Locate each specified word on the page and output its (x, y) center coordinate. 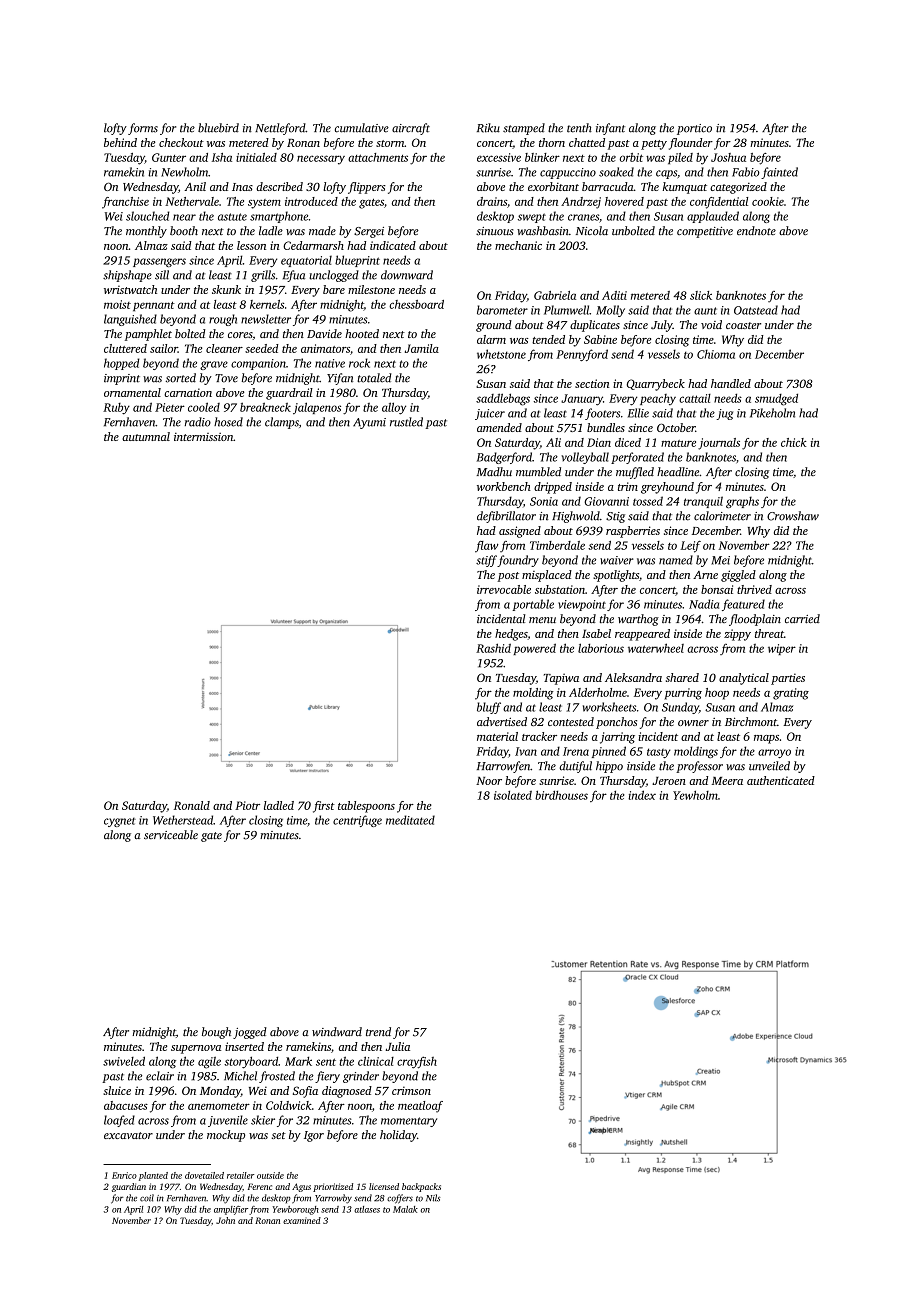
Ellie (638, 413)
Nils (433, 1198)
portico (694, 129)
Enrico (124, 1175)
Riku (488, 128)
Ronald (192, 805)
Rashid (493, 648)
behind (120, 142)
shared (682, 677)
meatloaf (420, 1107)
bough (216, 1033)
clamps (282, 423)
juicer (490, 414)
